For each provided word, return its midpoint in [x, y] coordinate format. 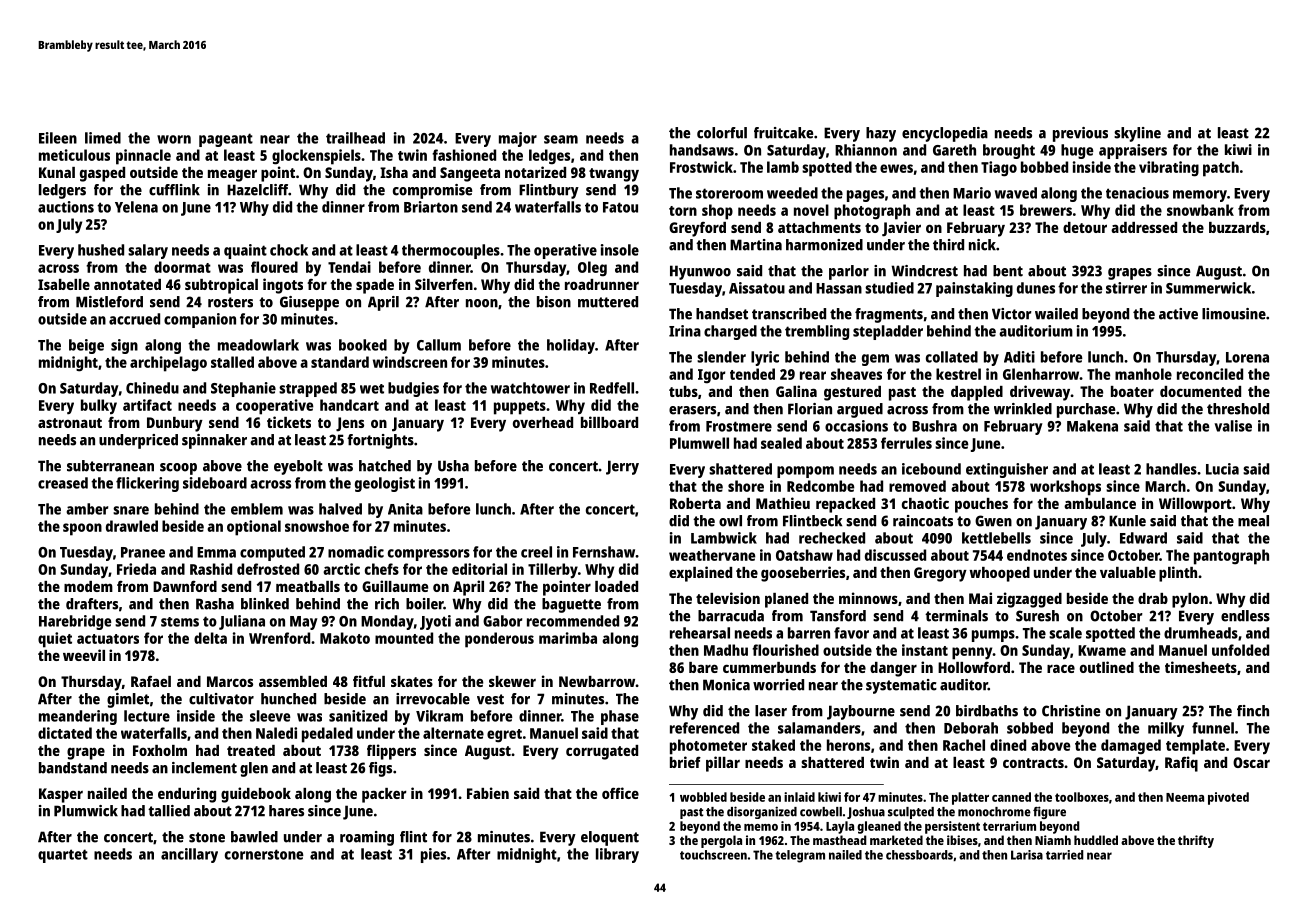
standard [340, 362]
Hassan [839, 288]
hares [286, 811]
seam [561, 139]
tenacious [1137, 193]
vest [490, 699]
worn [174, 139]
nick [982, 245]
